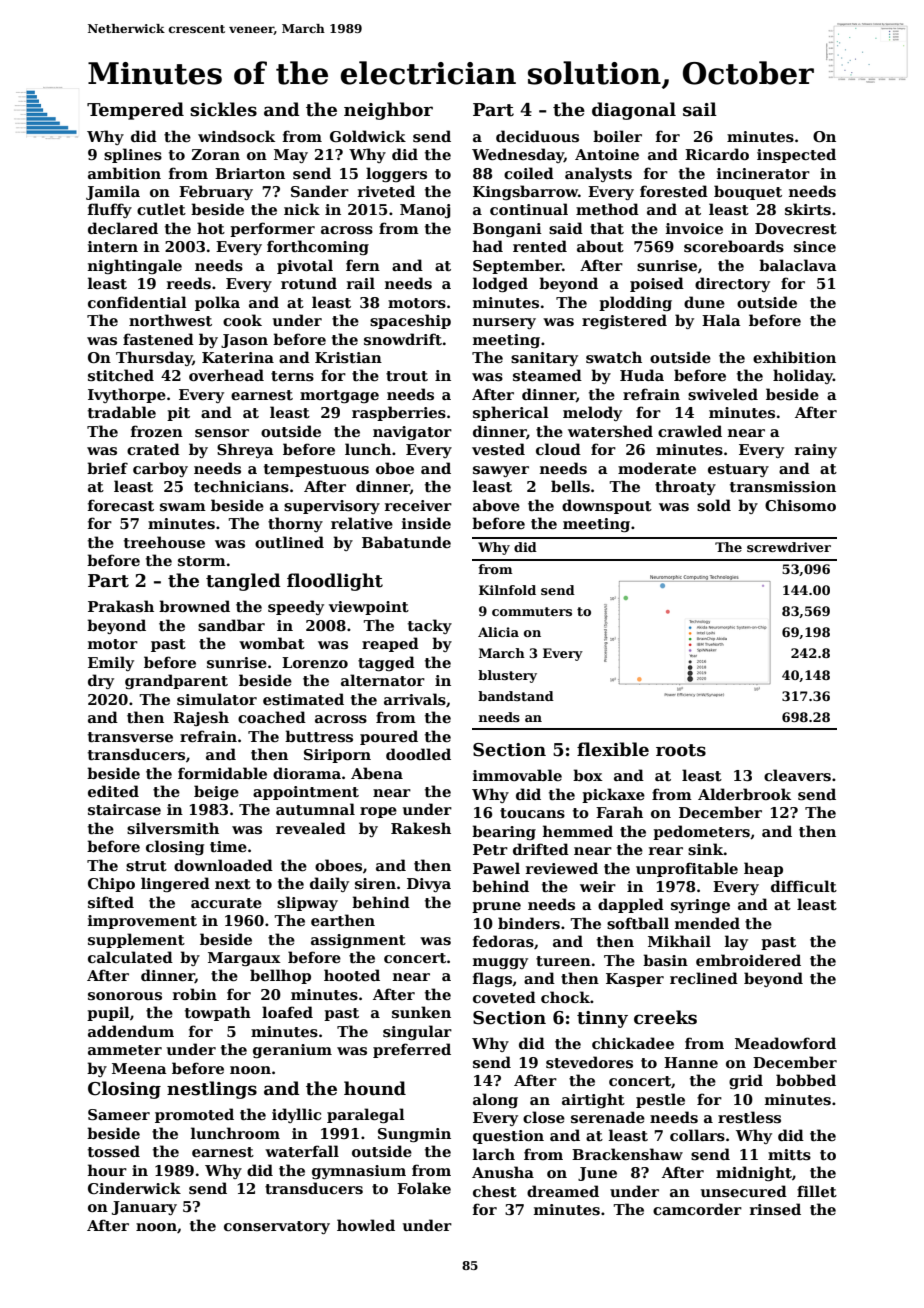 The image size is (924, 1308). I want to click on nursery, so click(504, 323).
